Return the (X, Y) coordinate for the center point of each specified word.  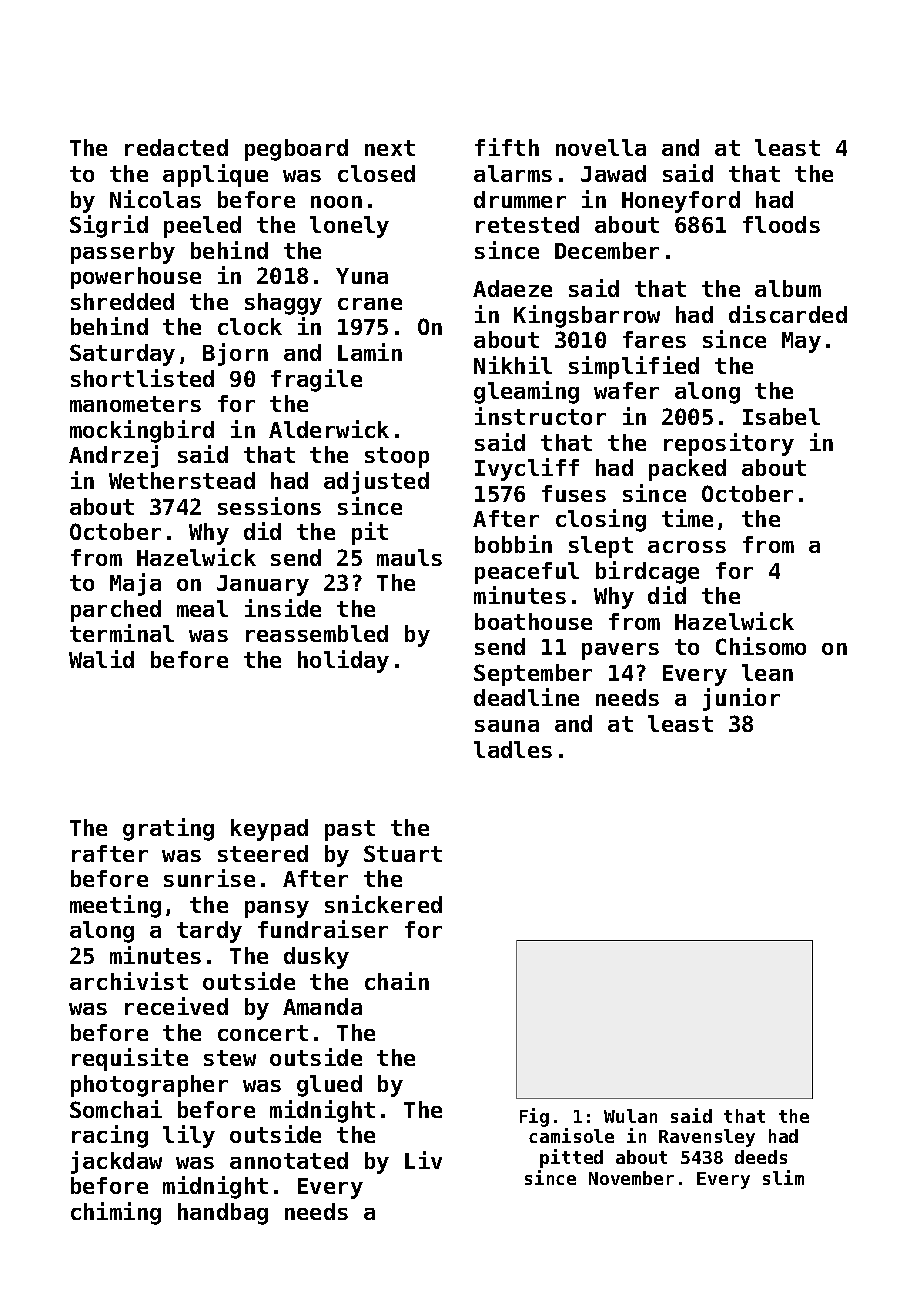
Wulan (630, 1116)
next (390, 148)
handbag (223, 1214)
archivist (129, 981)
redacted (176, 147)
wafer (626, 390)
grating (168, 829)
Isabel (781, 416)
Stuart (403, 853)
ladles (513, 749)
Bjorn (235, 354)
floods (781, 224)
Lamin (370, 352)
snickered (383, 904)
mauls (409, 557)
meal (202, 608)
